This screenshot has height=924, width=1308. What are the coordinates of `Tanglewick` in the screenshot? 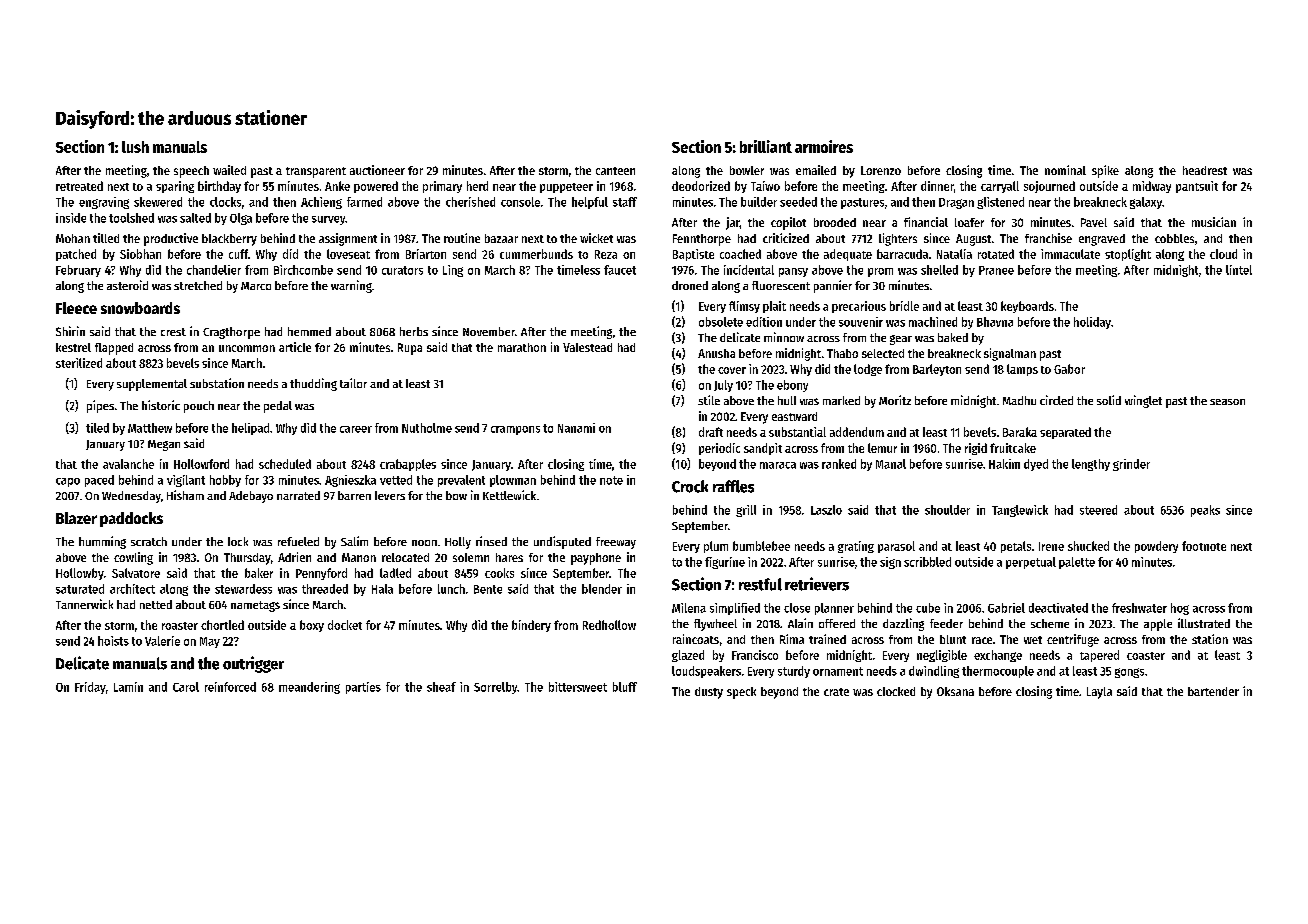 It's located at (1020, 511).
